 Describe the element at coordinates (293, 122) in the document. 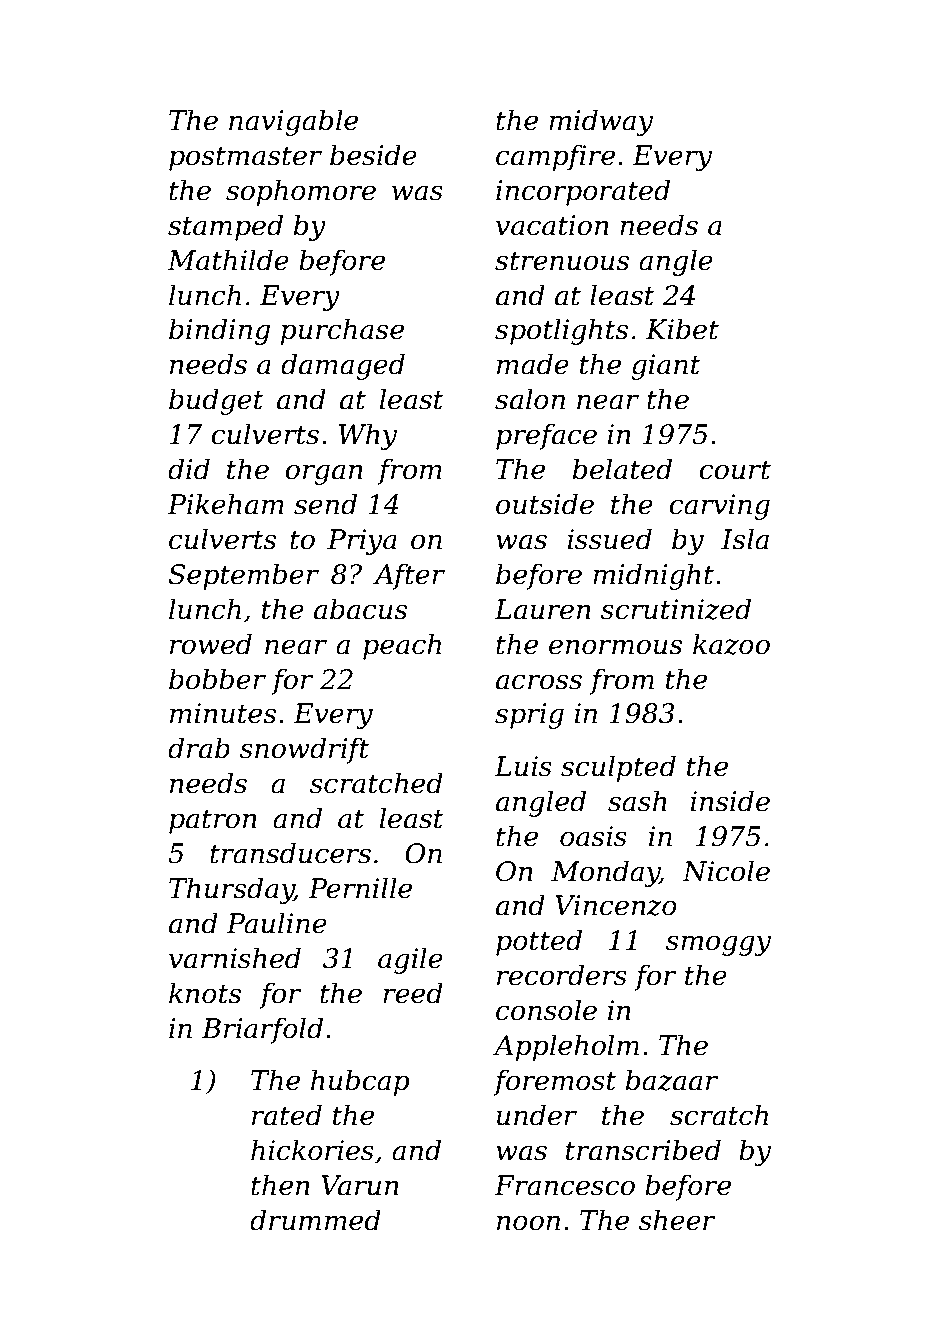

I see `navigable` at that location.
